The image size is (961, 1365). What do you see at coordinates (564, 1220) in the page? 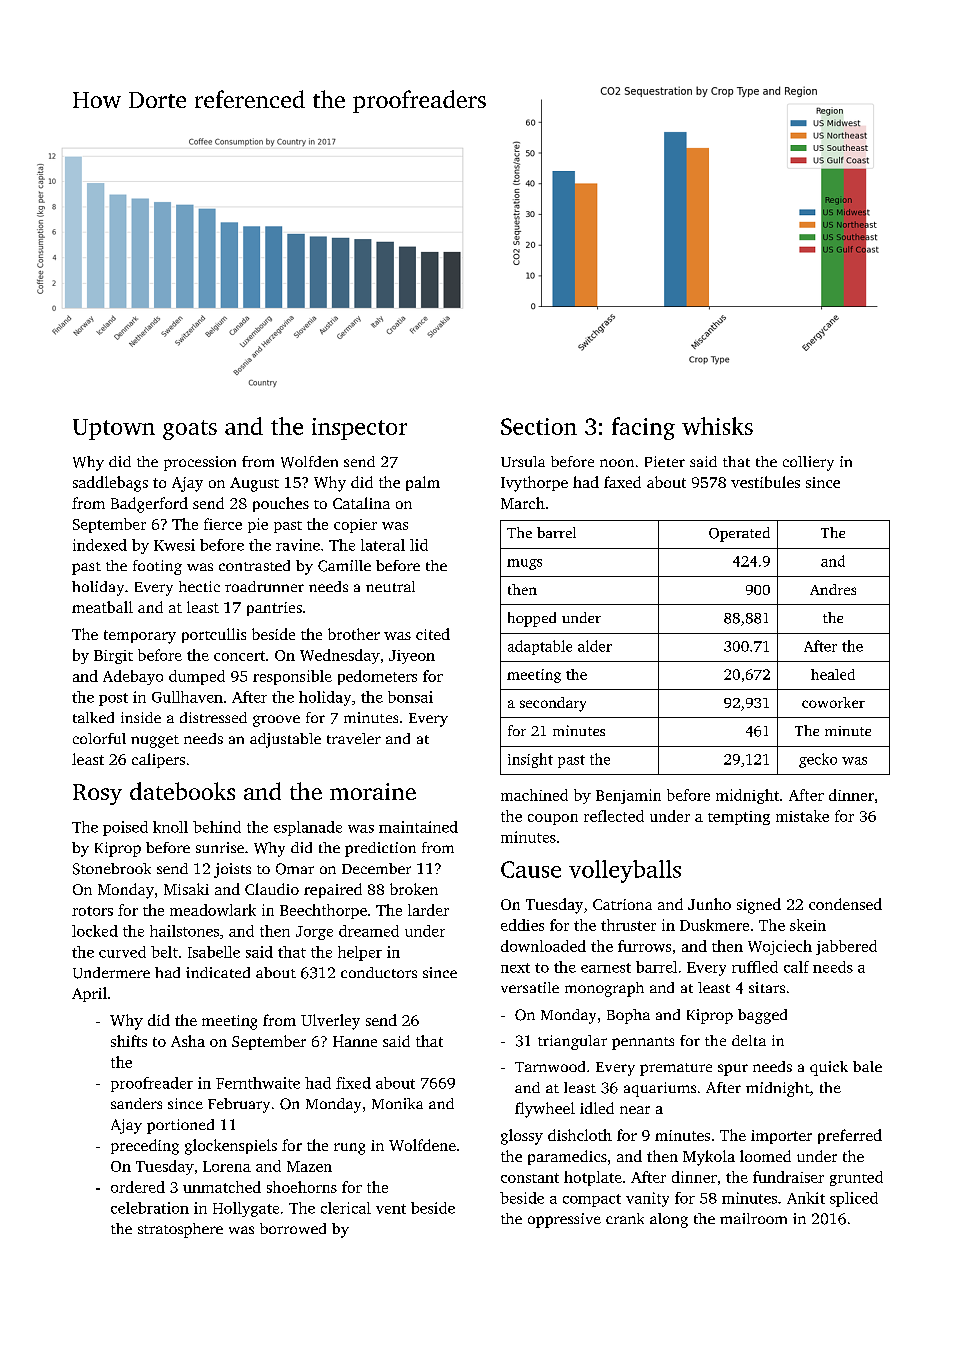
I see `oppressive` at bounding box center [564, 1220].
